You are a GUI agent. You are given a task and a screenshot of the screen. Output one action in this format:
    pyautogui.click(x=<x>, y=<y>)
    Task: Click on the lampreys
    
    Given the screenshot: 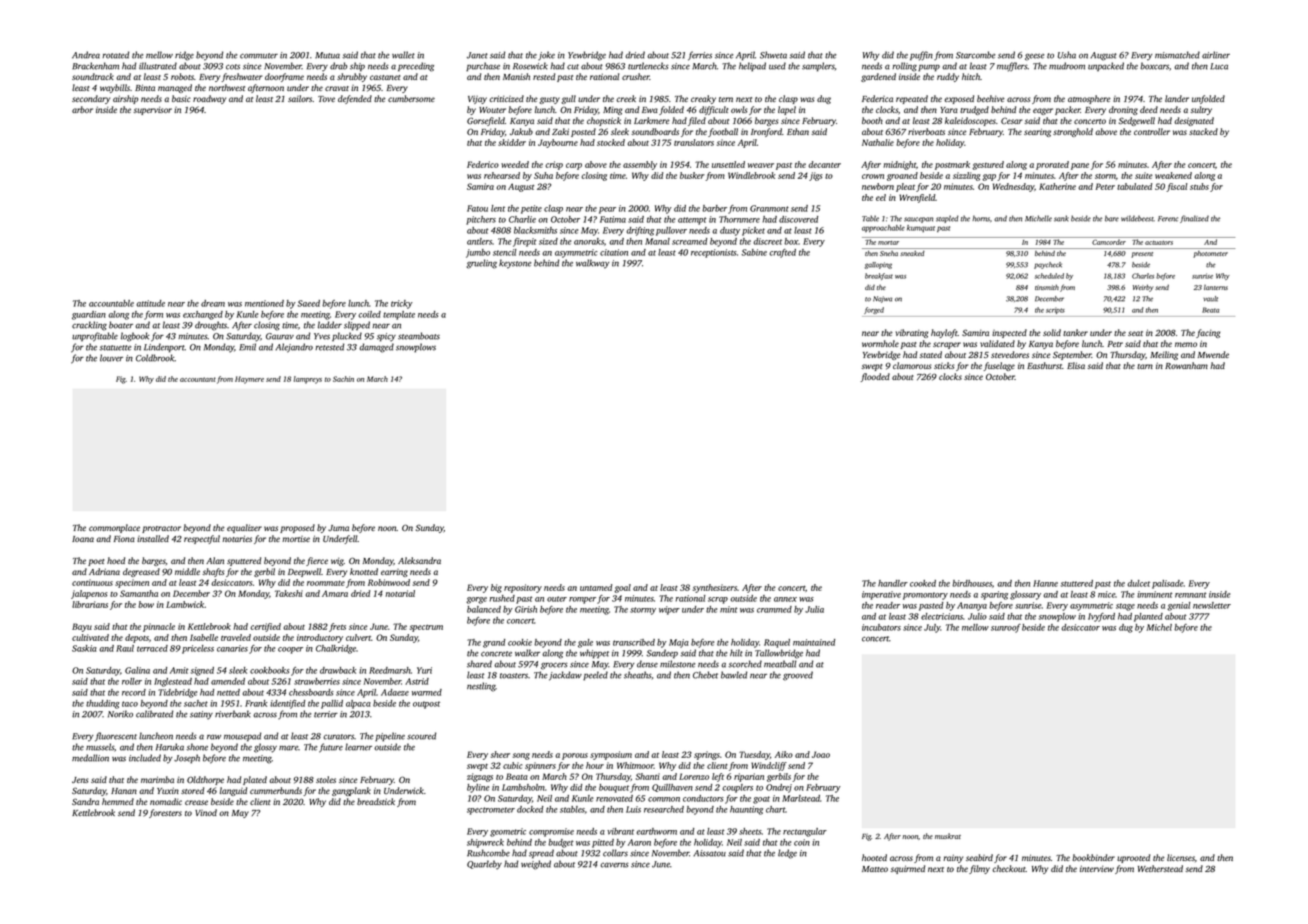 What is the action you would take?
    pyautogui.click(x=308, y=380)
